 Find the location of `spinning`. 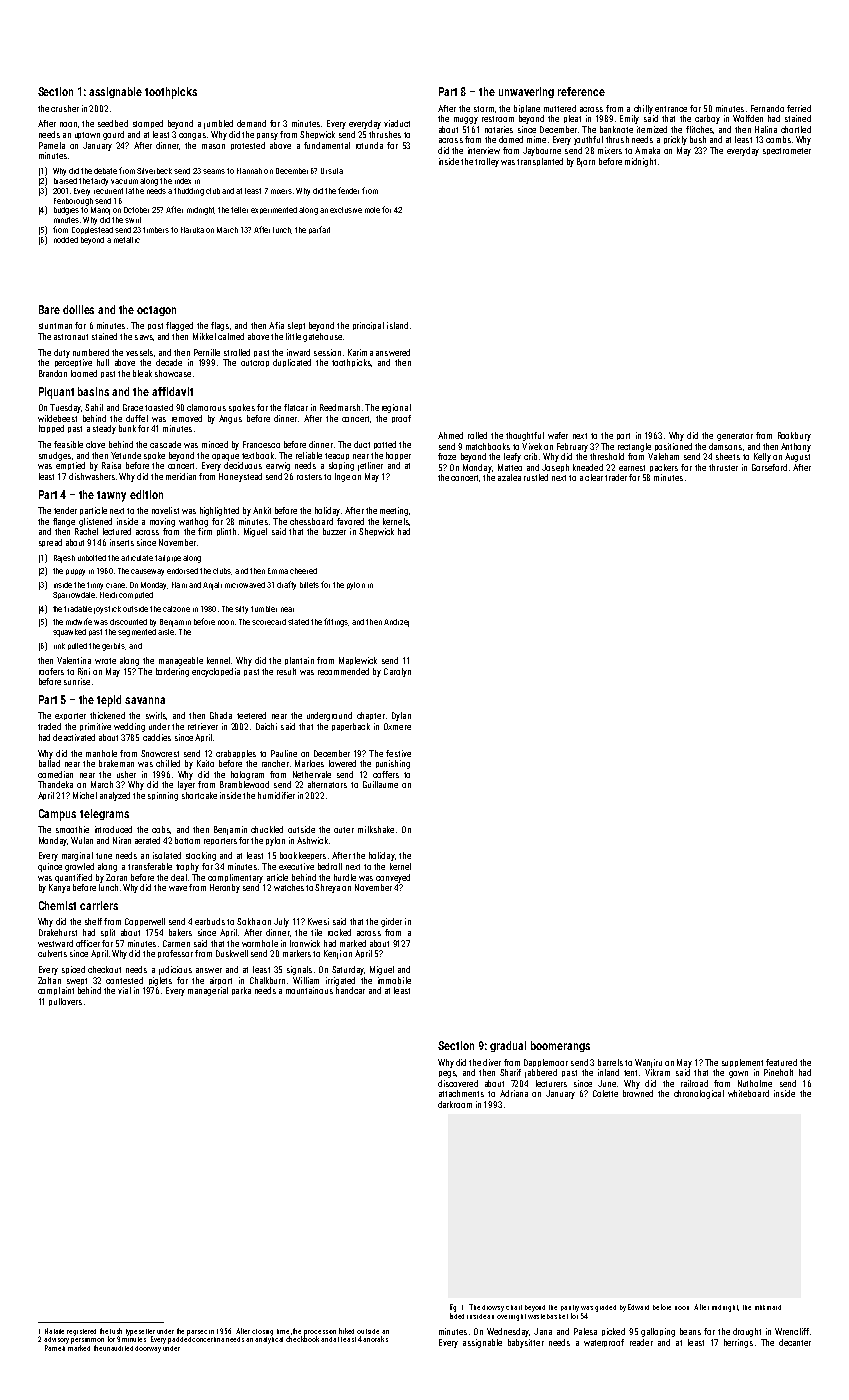

spinning is located at coordinates (163, 796).
